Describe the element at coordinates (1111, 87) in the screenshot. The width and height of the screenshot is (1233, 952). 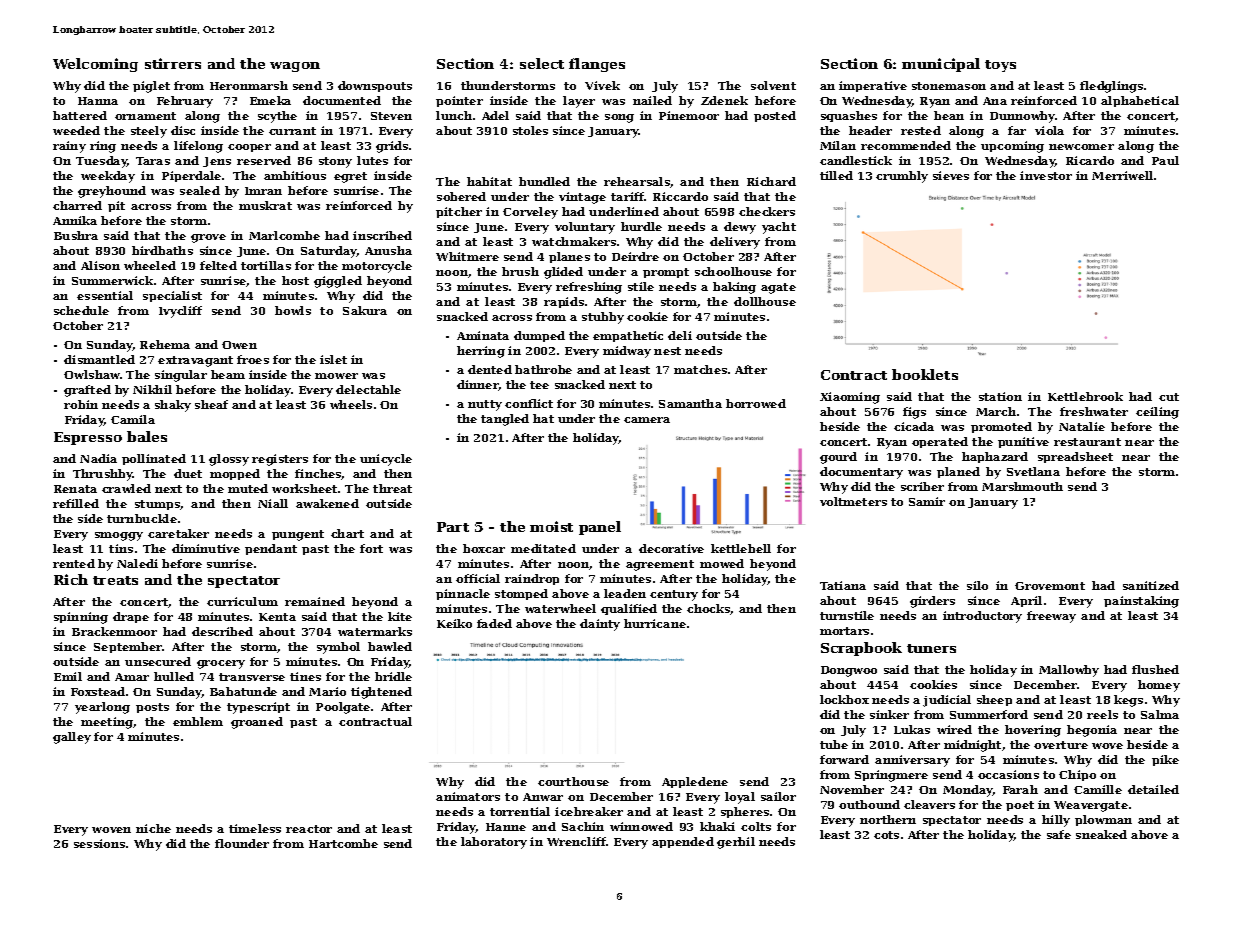
I see `fledglings` at that location.
